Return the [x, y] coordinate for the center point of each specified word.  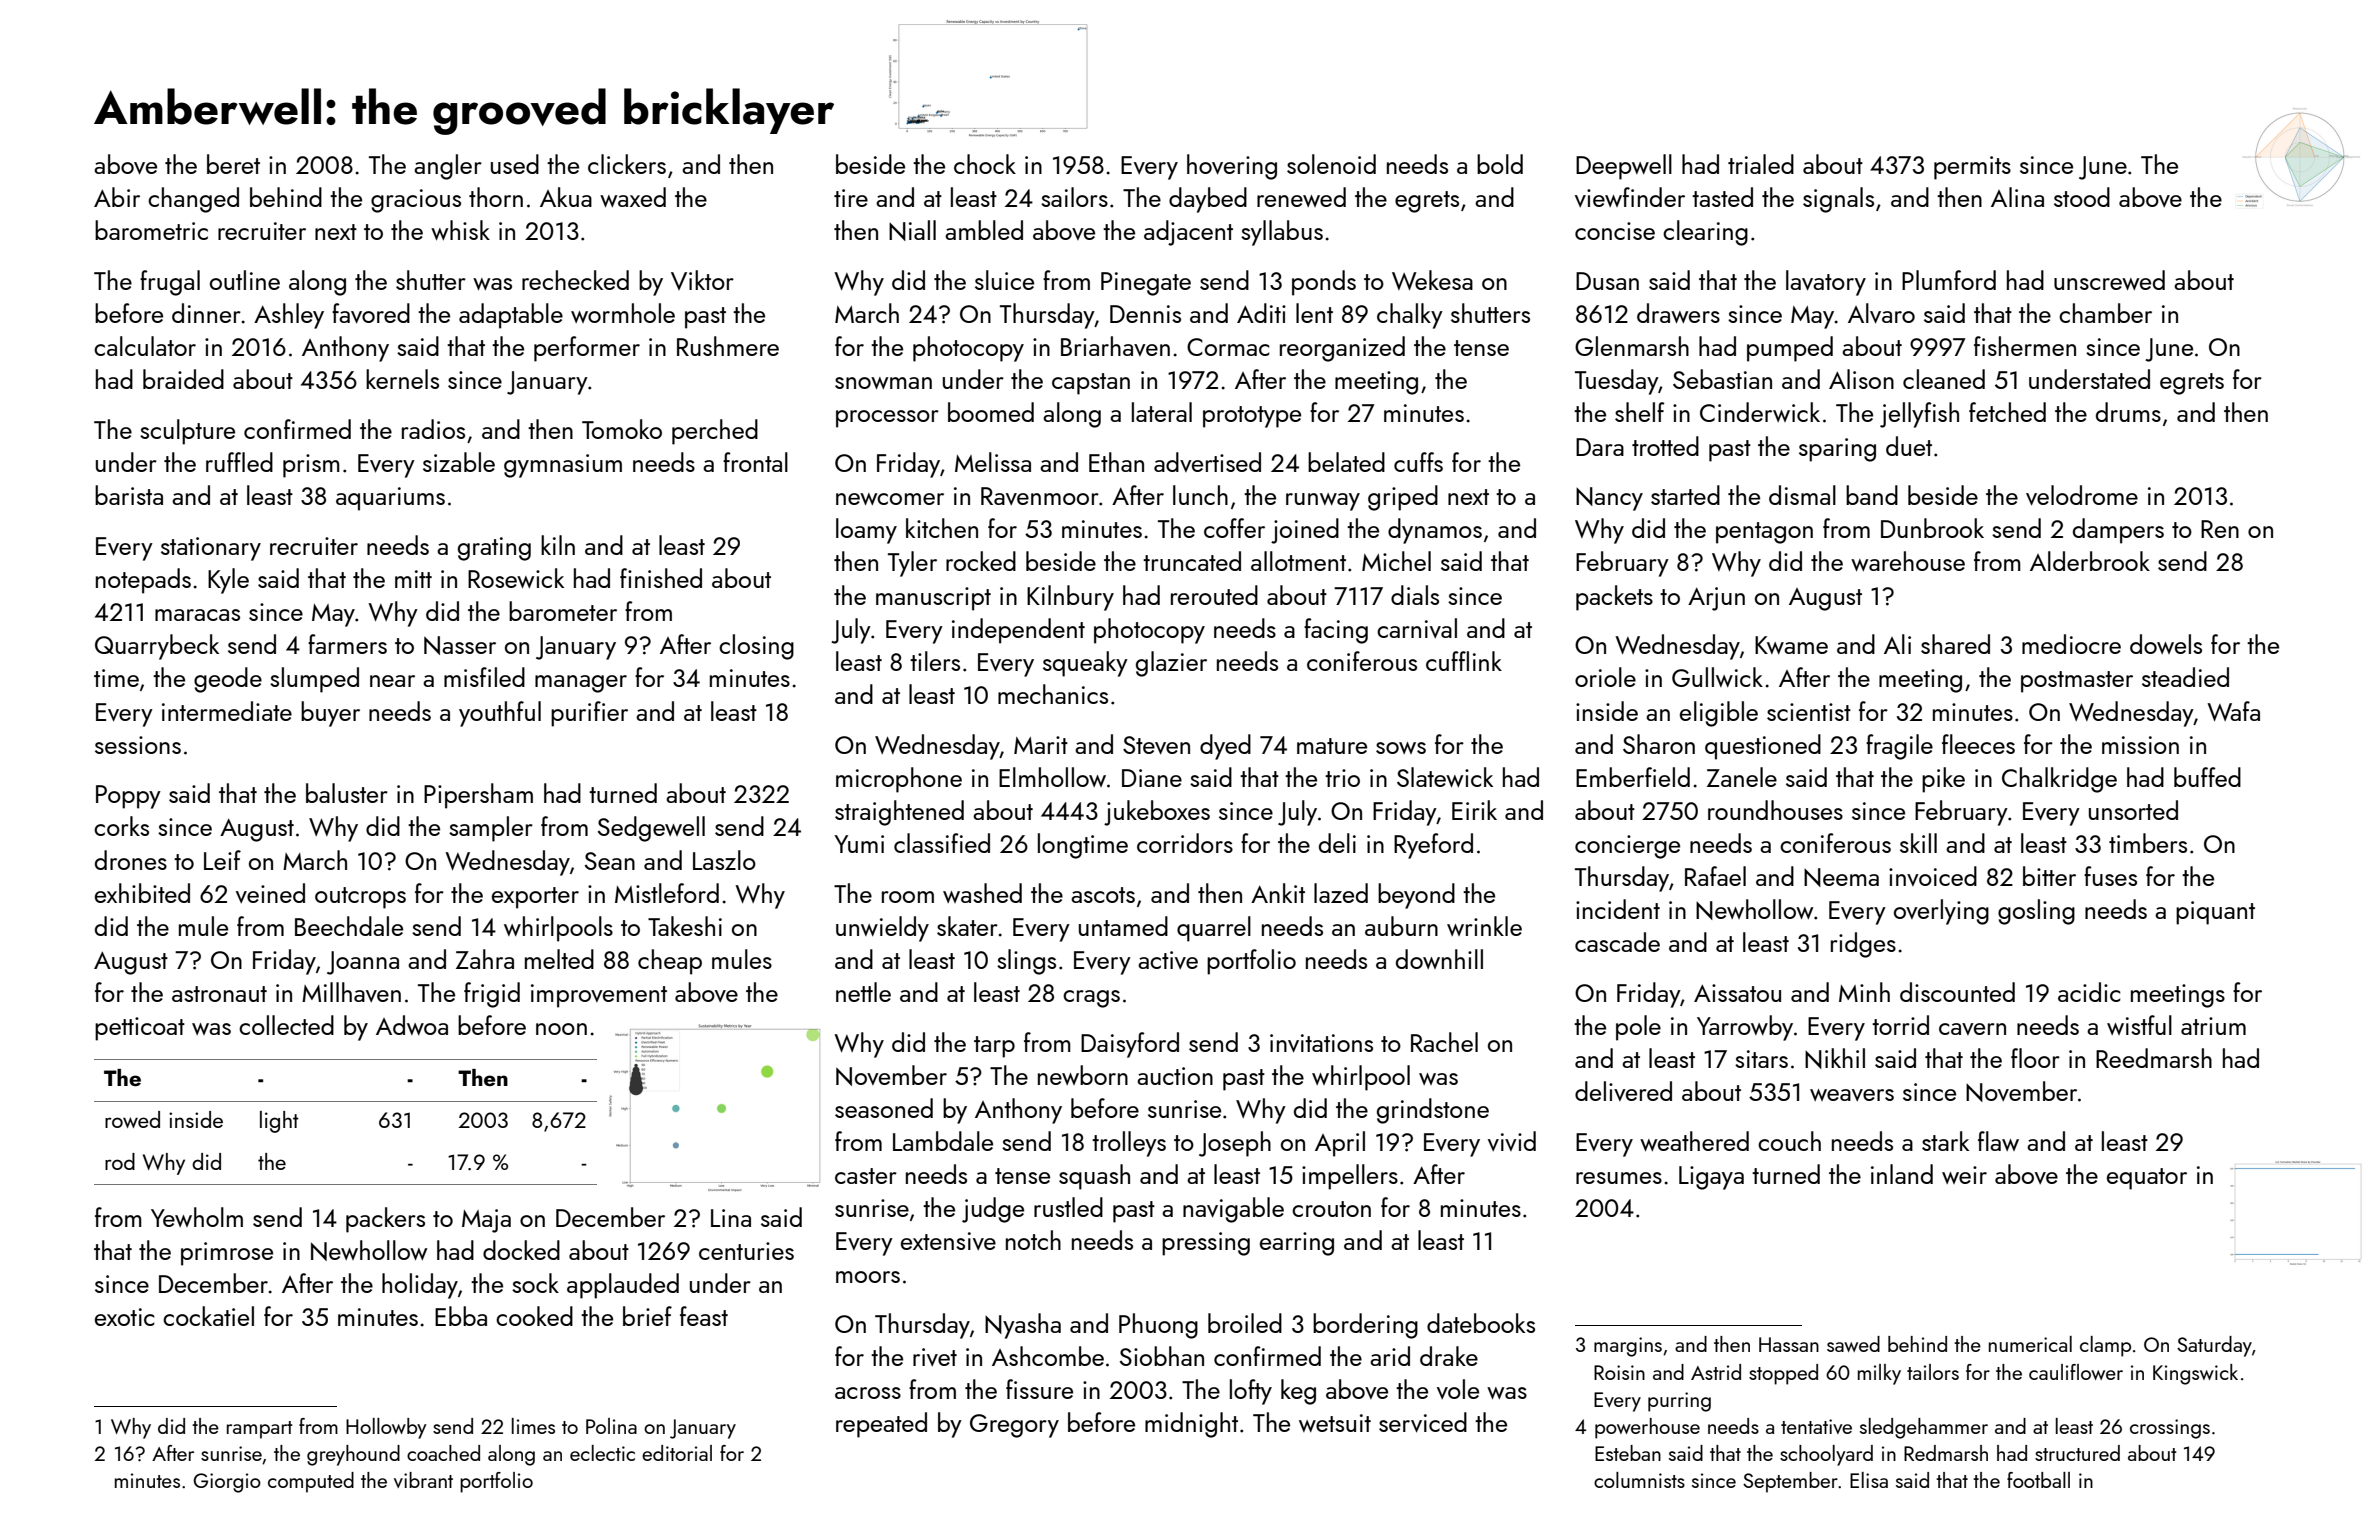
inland [1902, 1174]
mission [2140, 745]
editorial [677, 1453]
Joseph [1235, 1144]
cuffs [1418, 462]
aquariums [390, 499]
